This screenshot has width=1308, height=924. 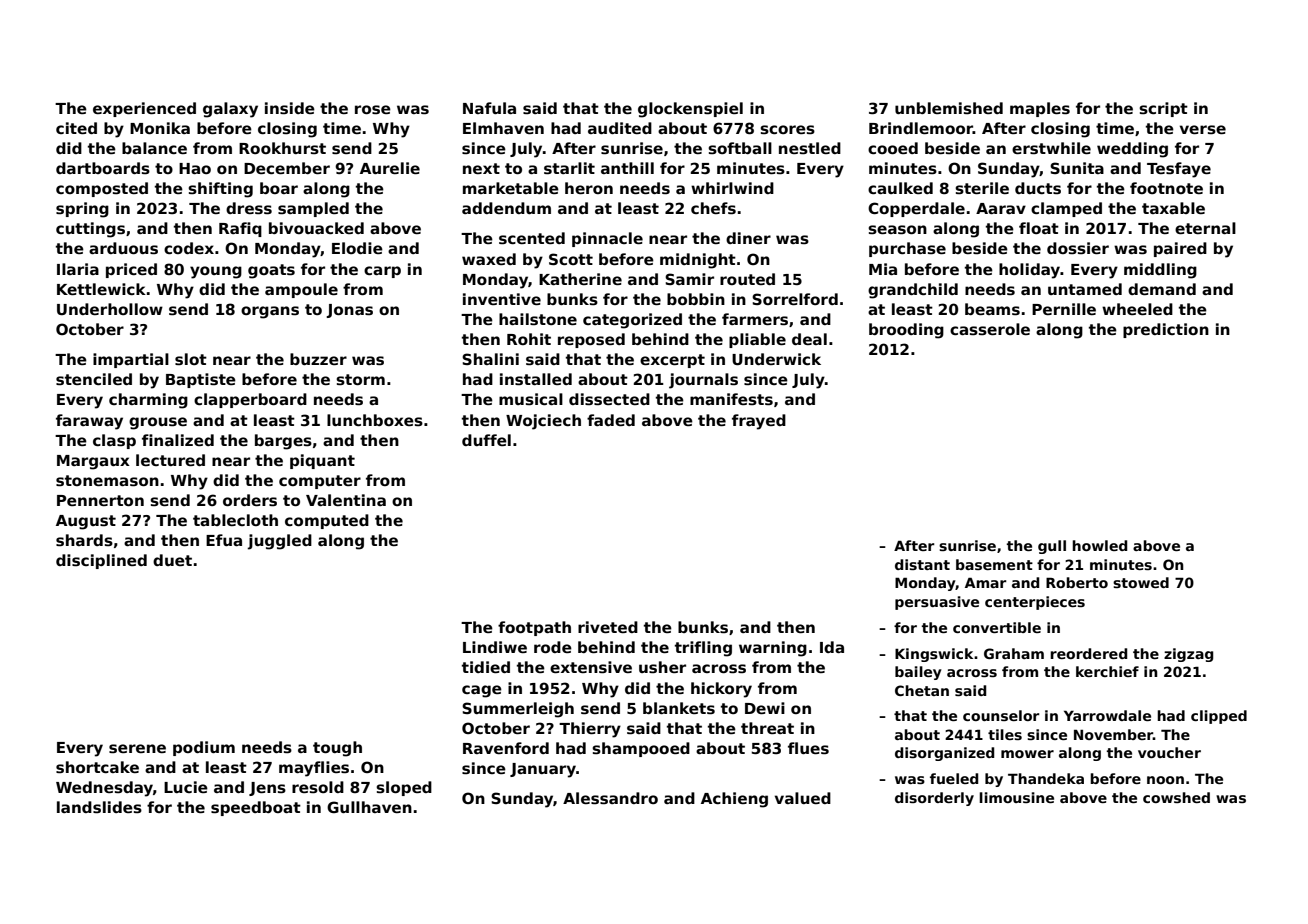 I want to click on cited, so click(x=76, y=128).
